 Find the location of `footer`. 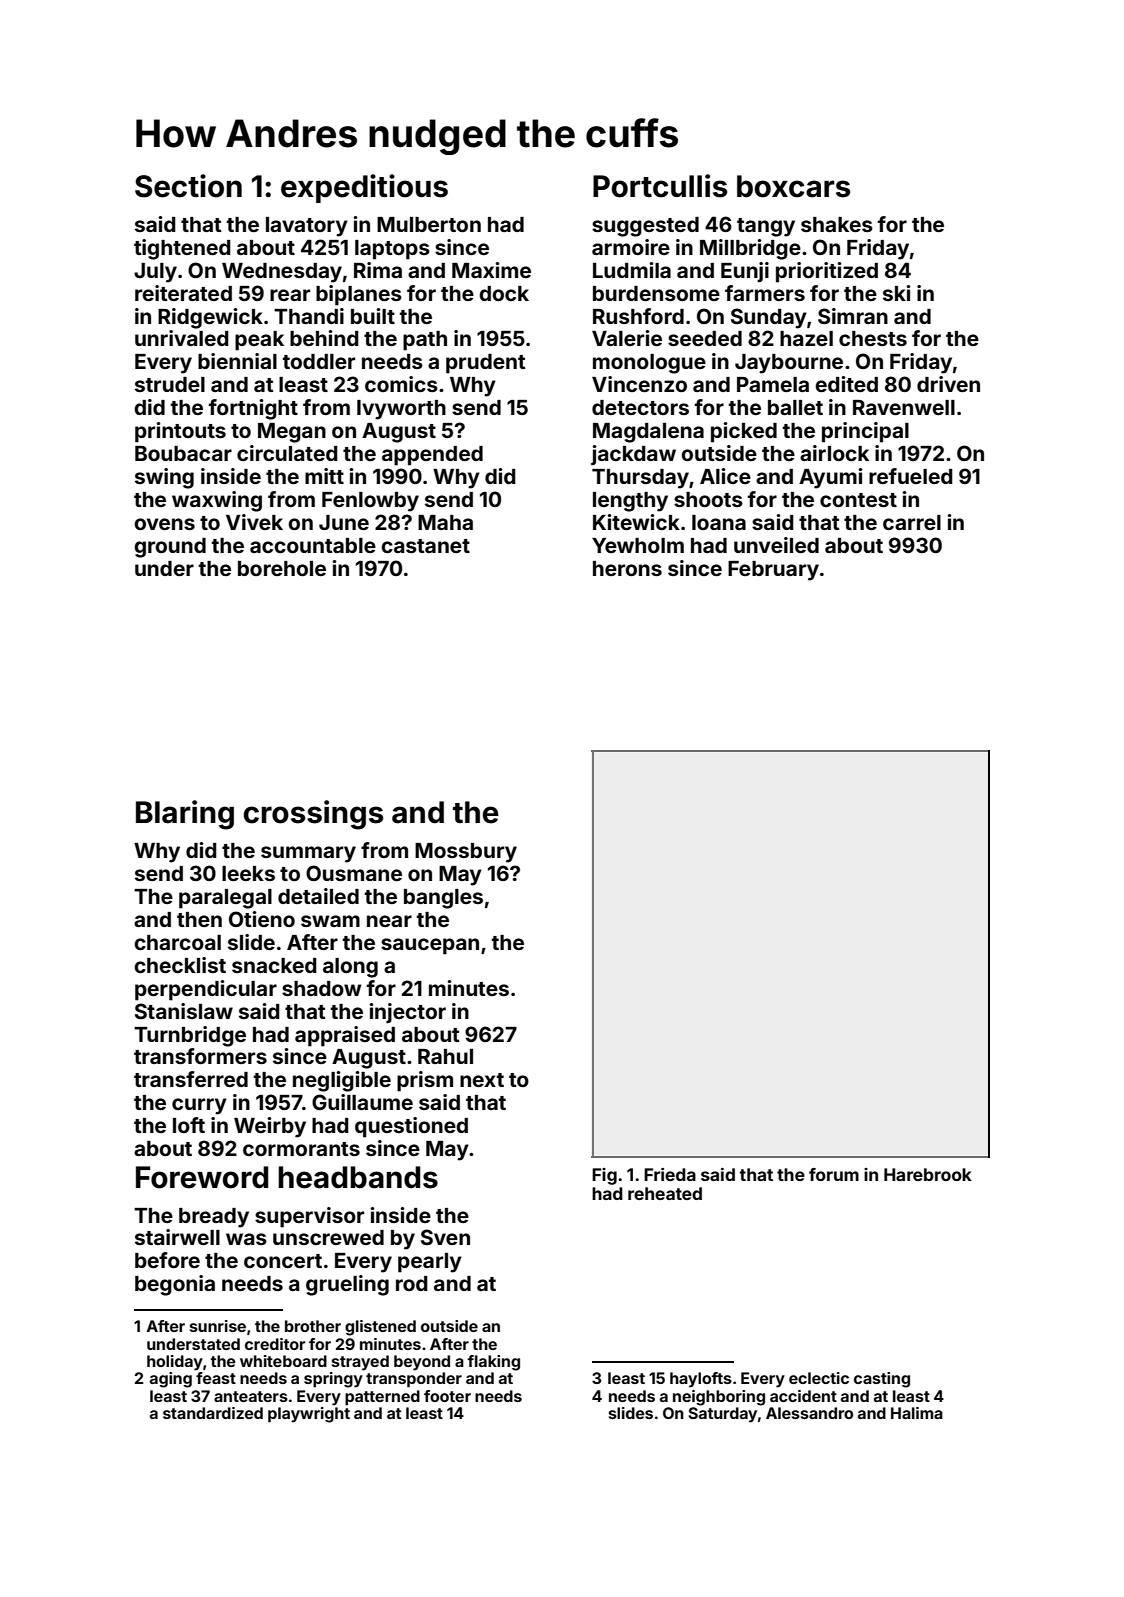

footer is located at coordinates (447, 1396).
